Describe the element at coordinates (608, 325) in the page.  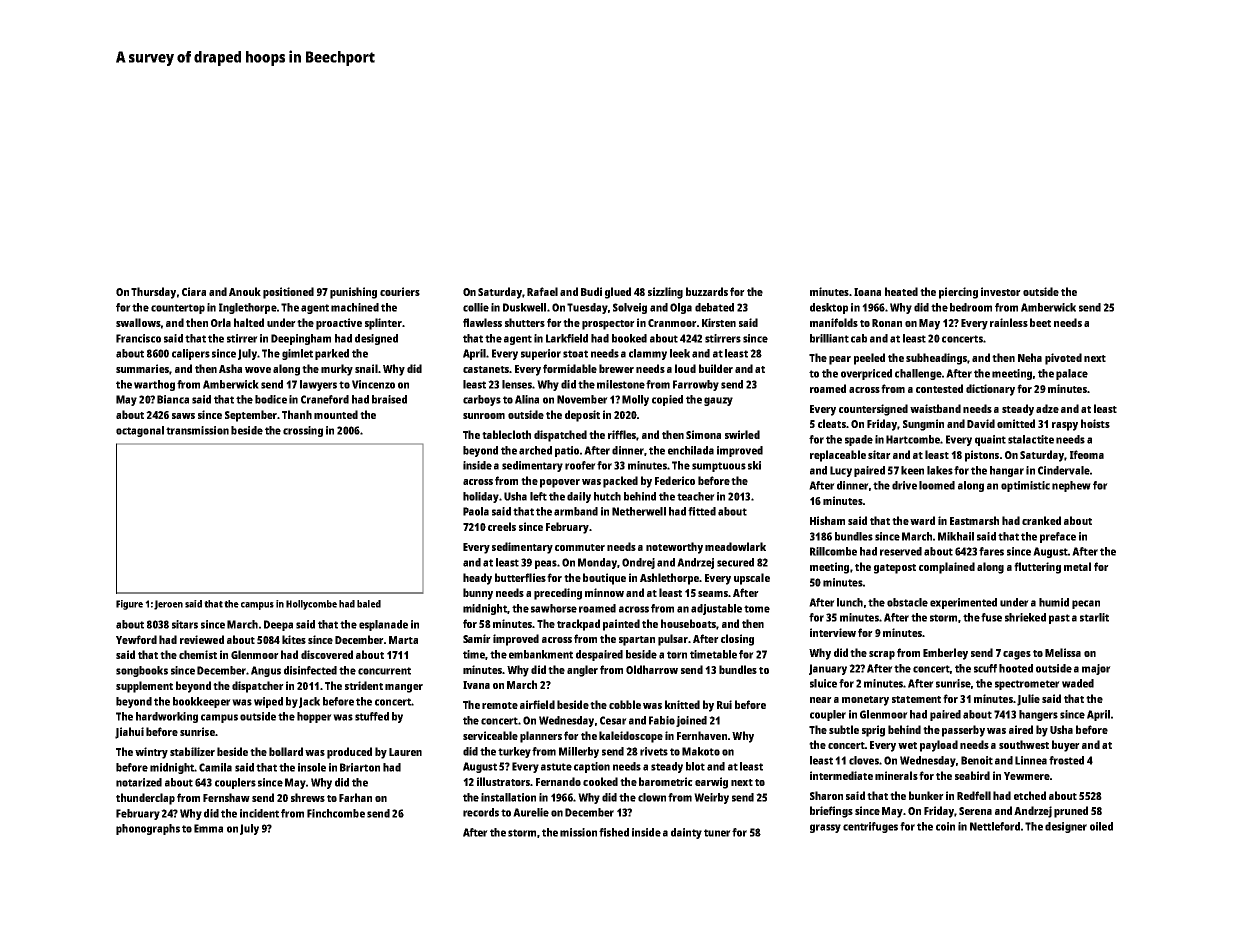
I see `prospector` at that location.
